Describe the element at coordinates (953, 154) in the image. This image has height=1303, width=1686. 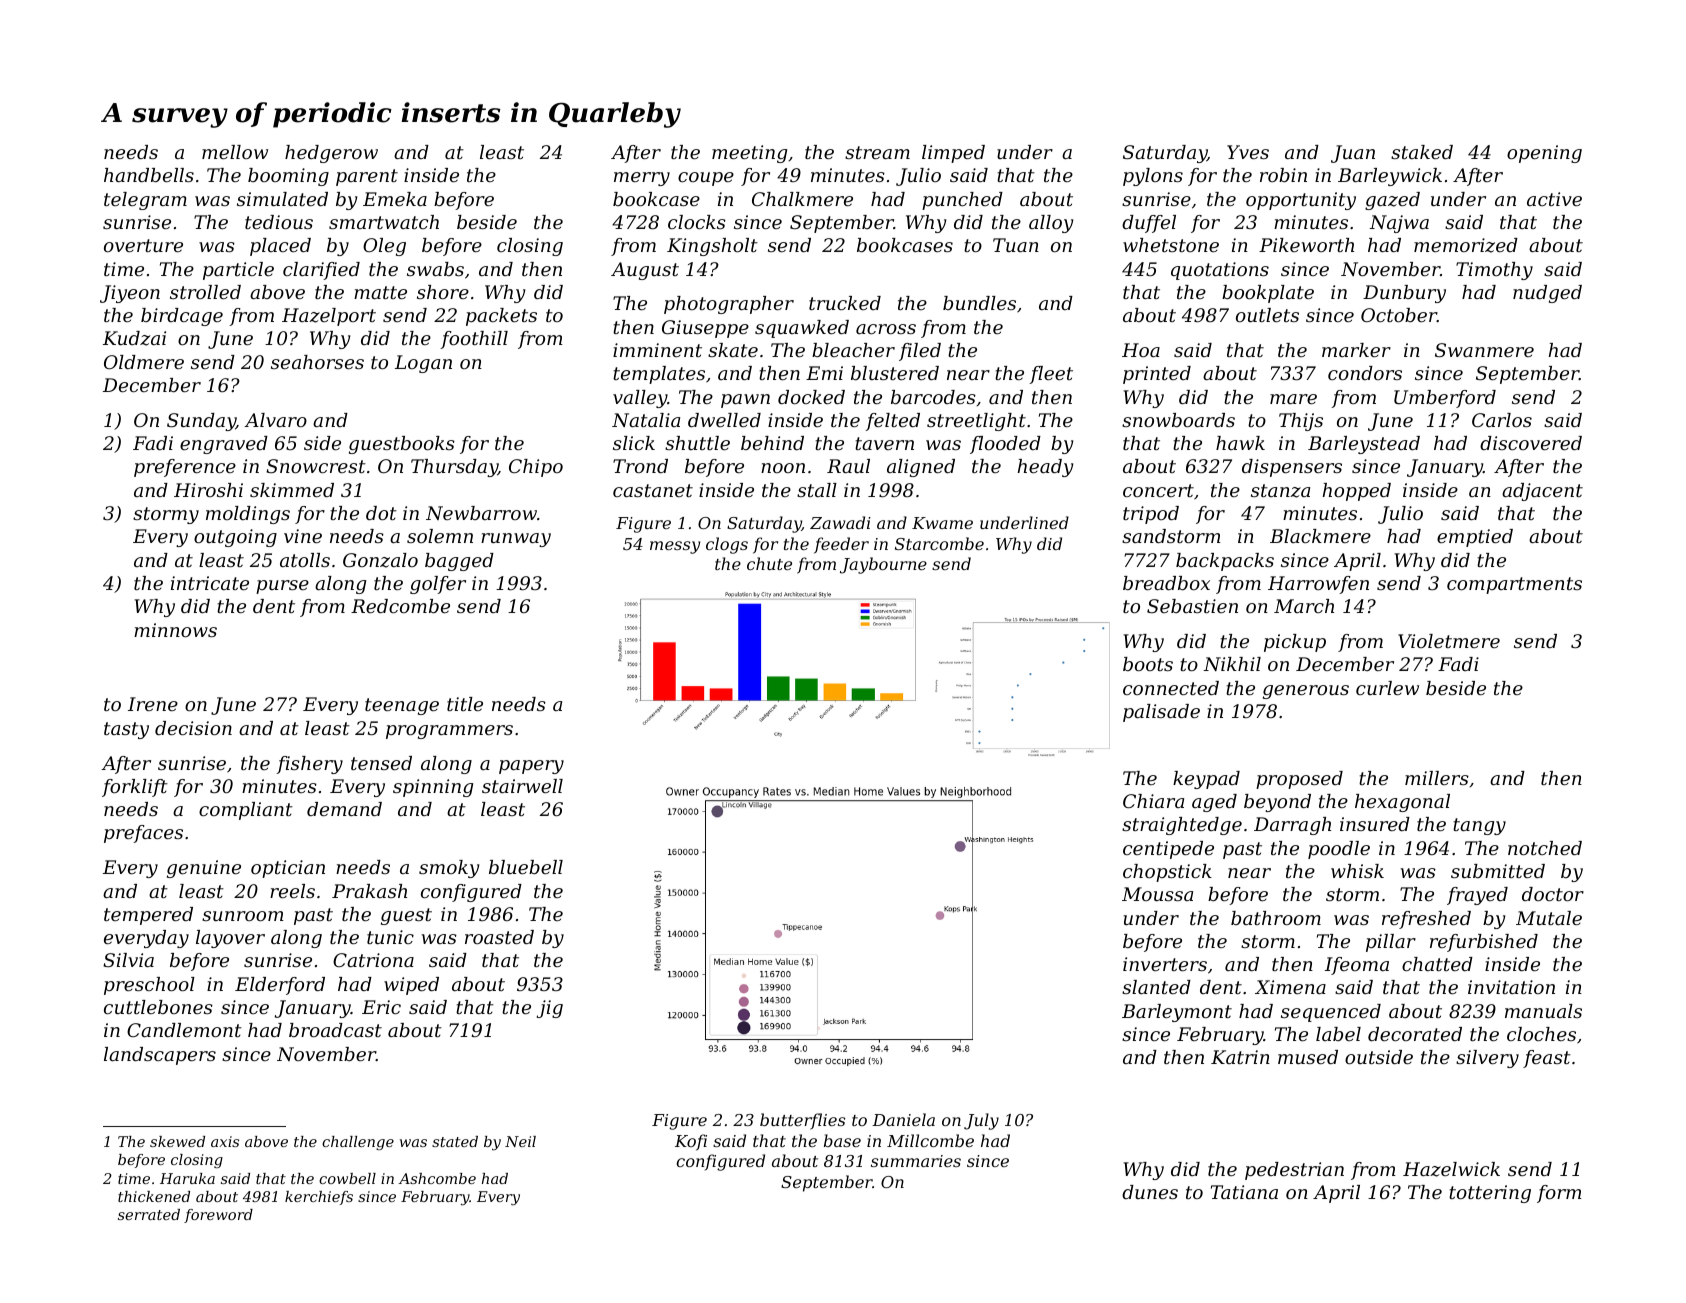
I see `limped` at that location.
